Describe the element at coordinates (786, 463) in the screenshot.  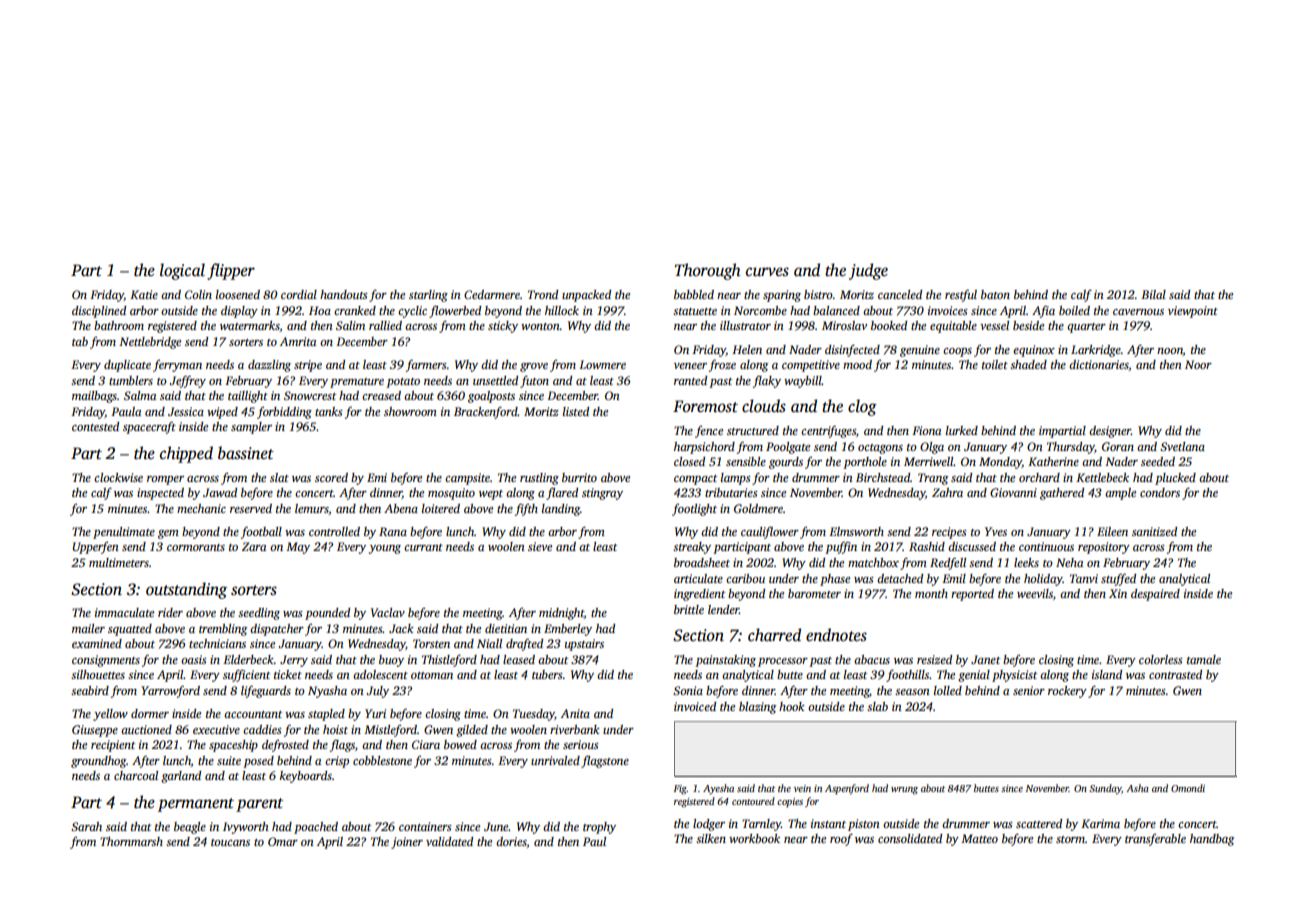
I see `gourds` at that location.
